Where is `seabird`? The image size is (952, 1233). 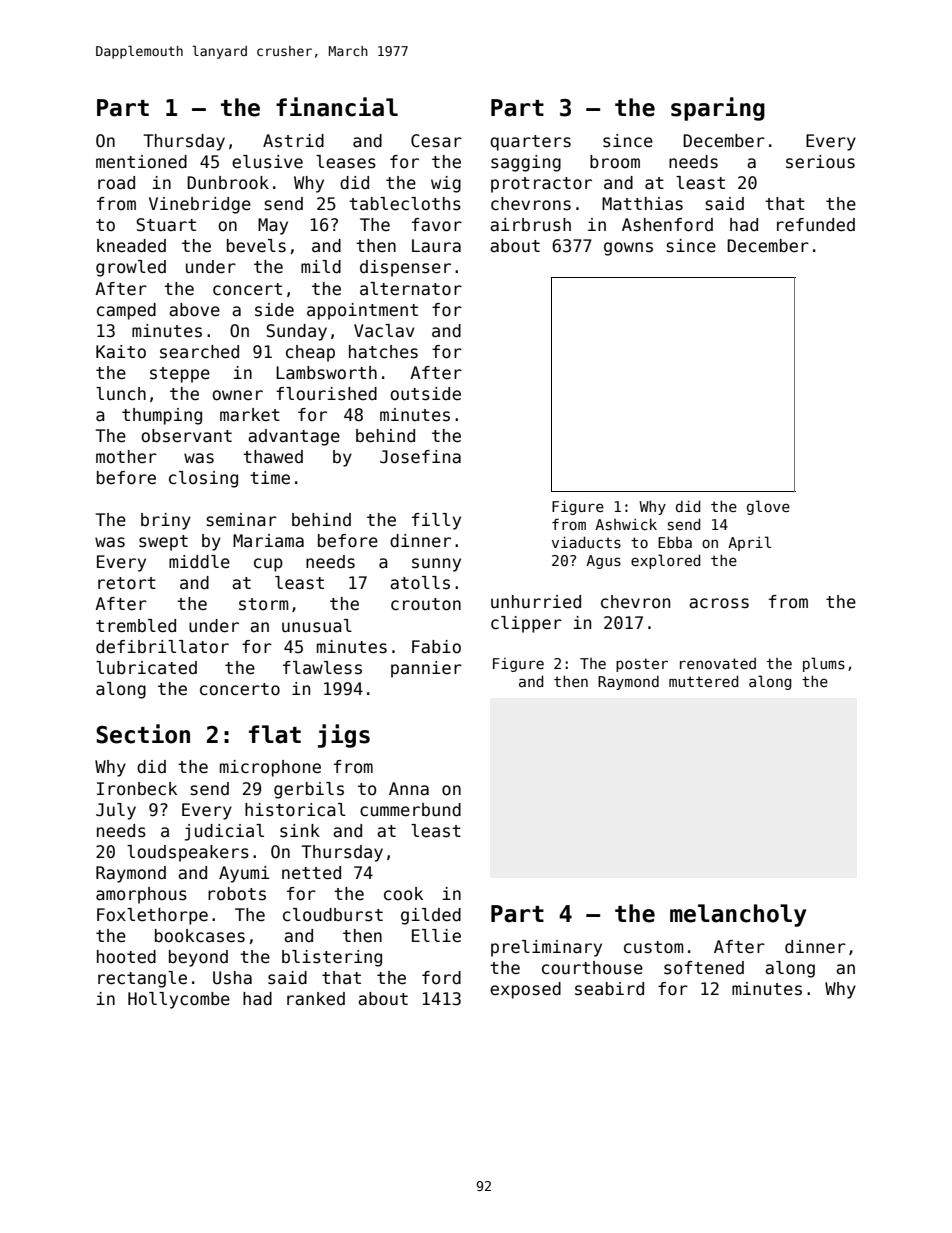
seabird is located at coordinates (609, 989).
